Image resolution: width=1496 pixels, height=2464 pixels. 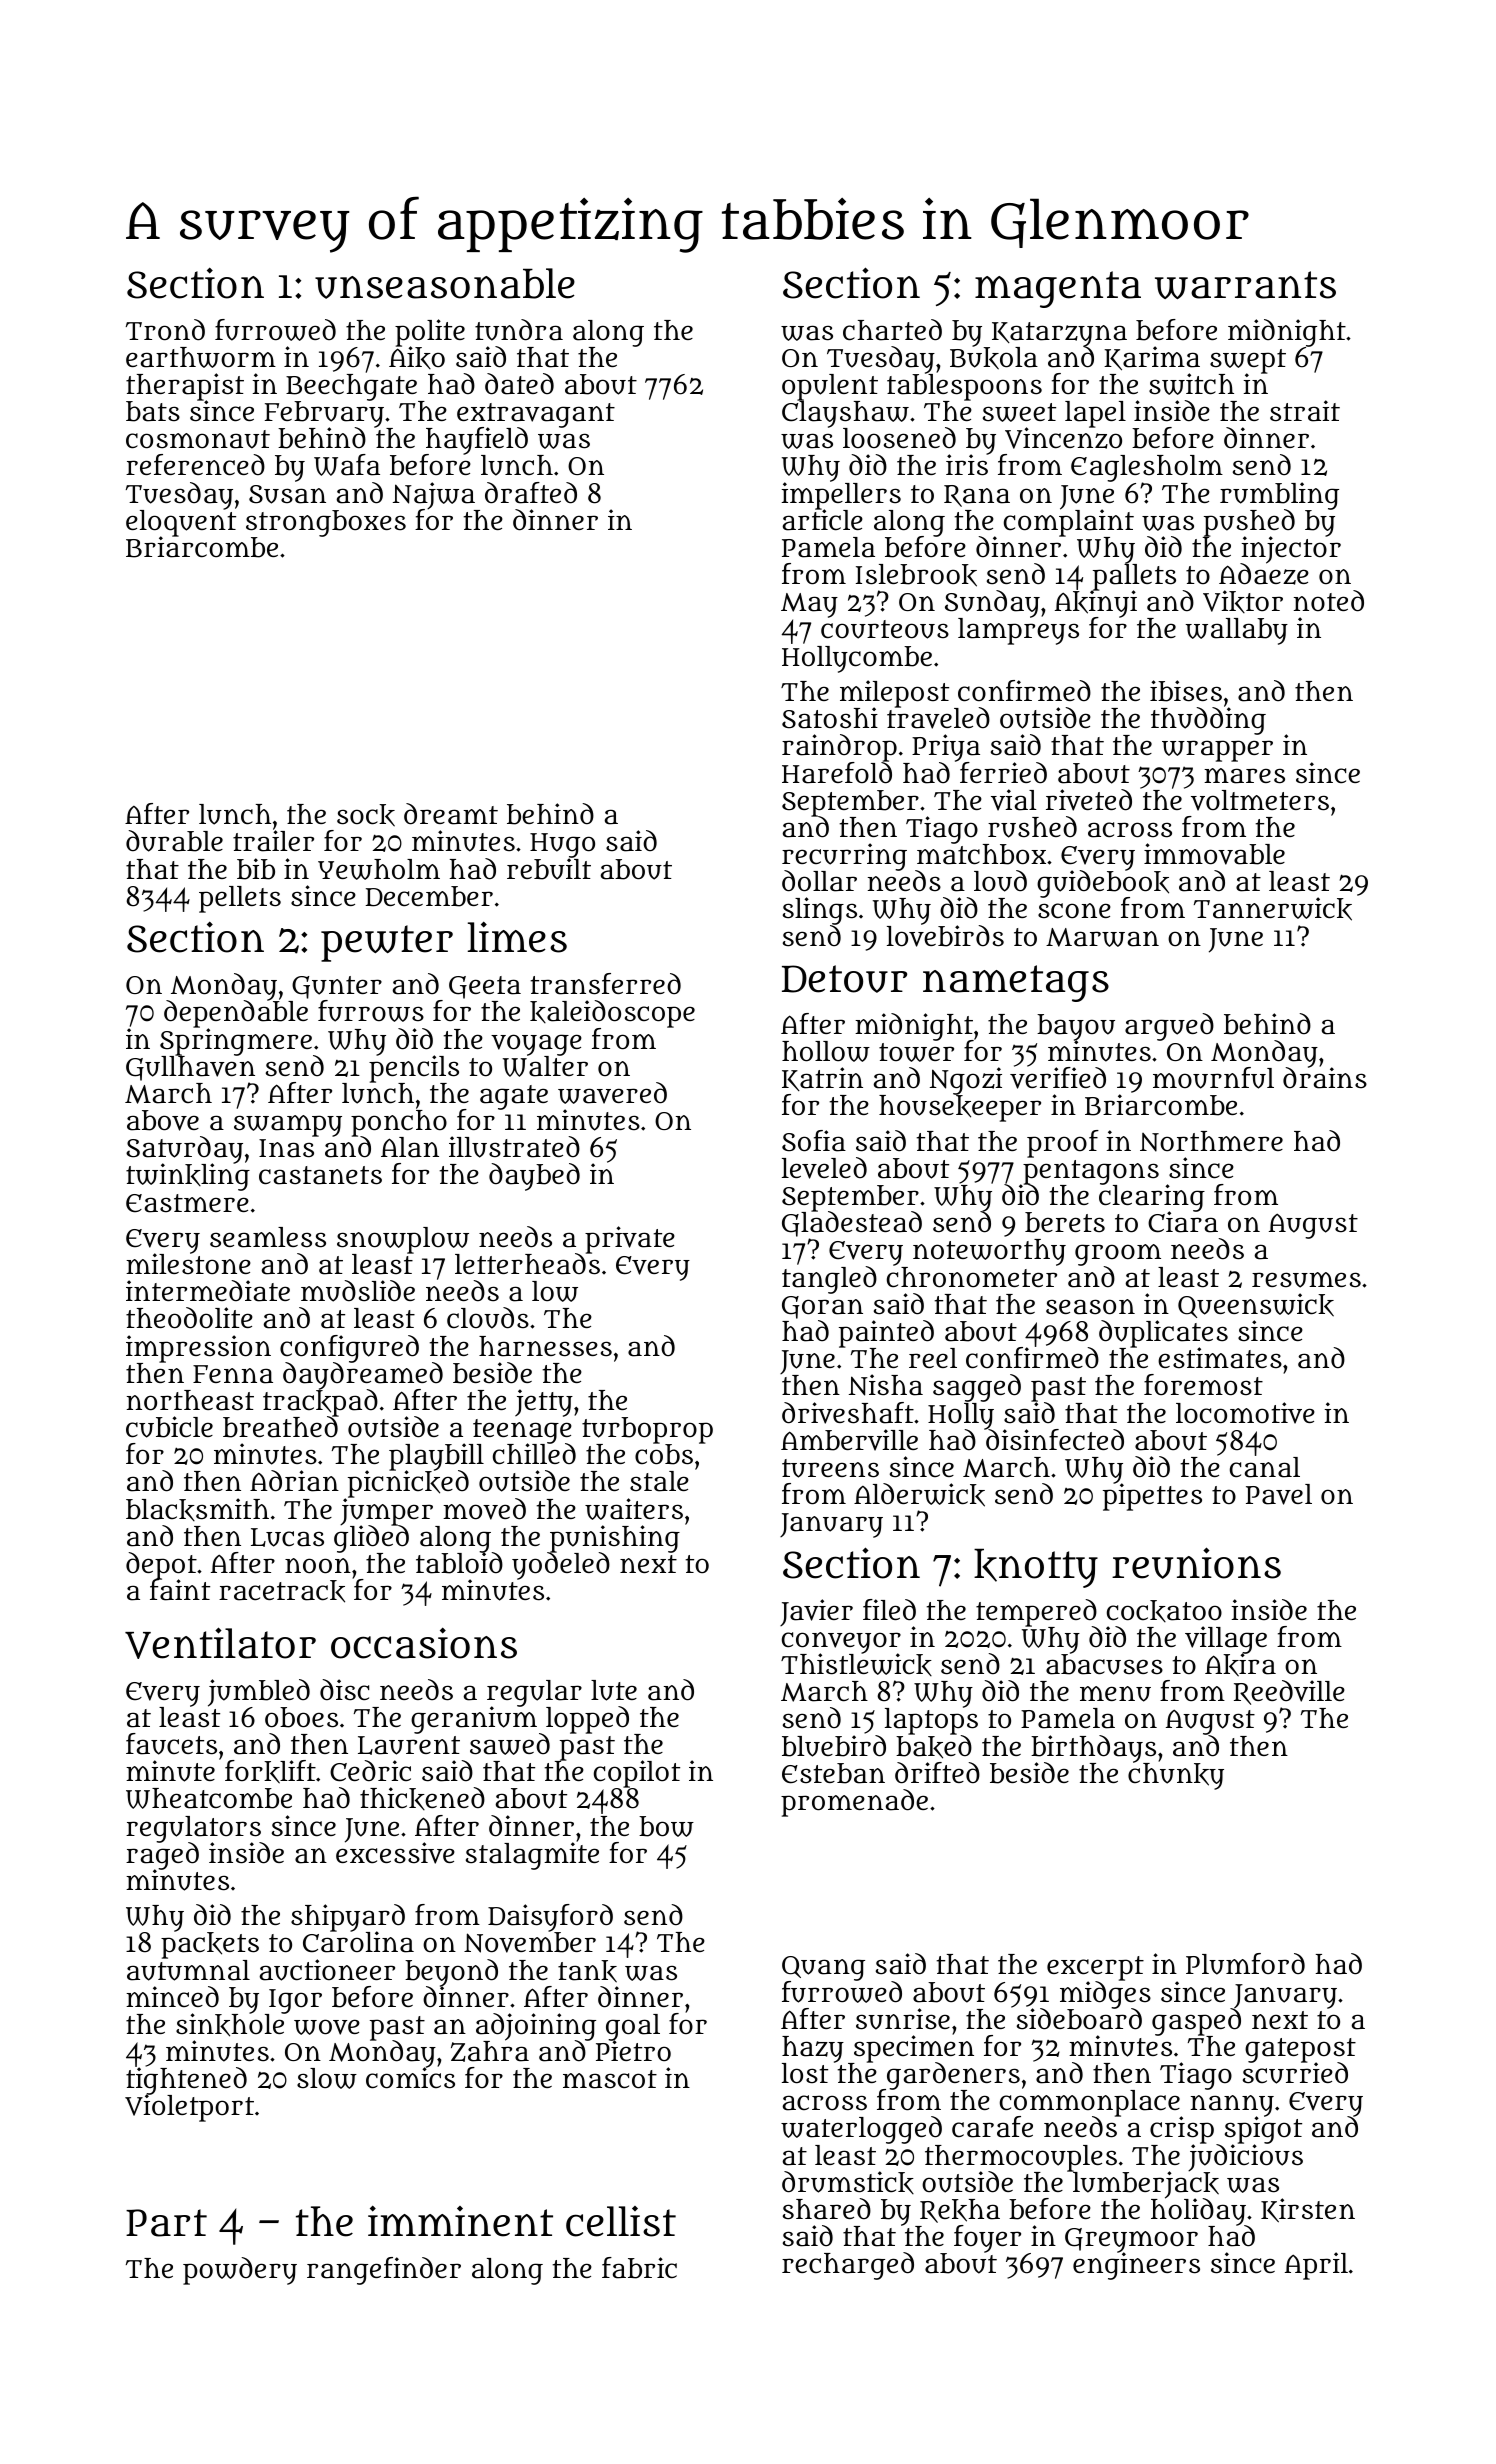 What do you see at coordinates (153, 411) in the page?
I see `bats` at bounding box center [153, 411].
